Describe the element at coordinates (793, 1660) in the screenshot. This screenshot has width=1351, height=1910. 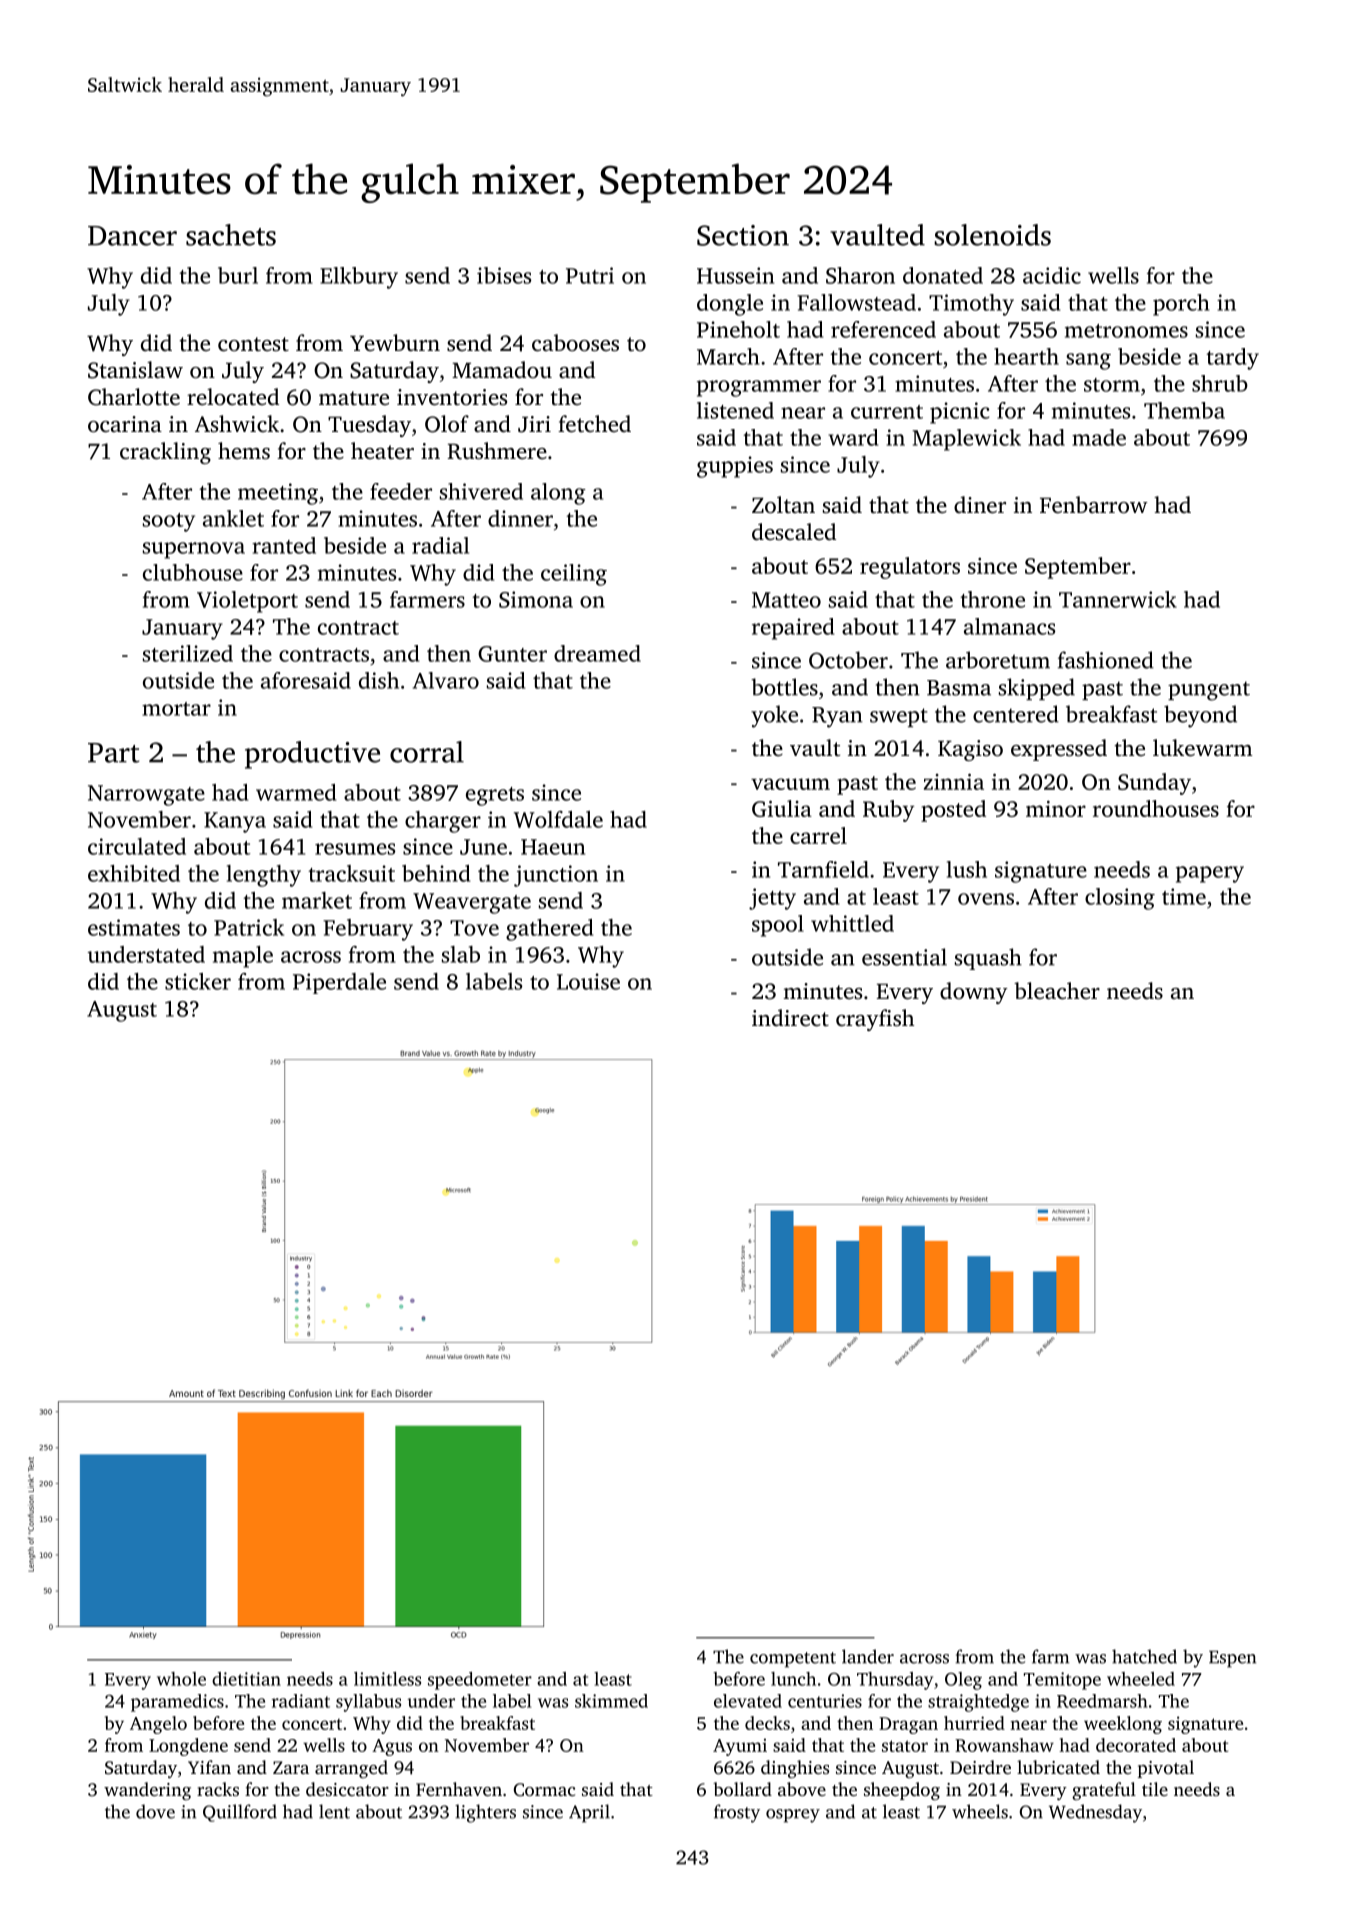
I see `competent` at that location.
